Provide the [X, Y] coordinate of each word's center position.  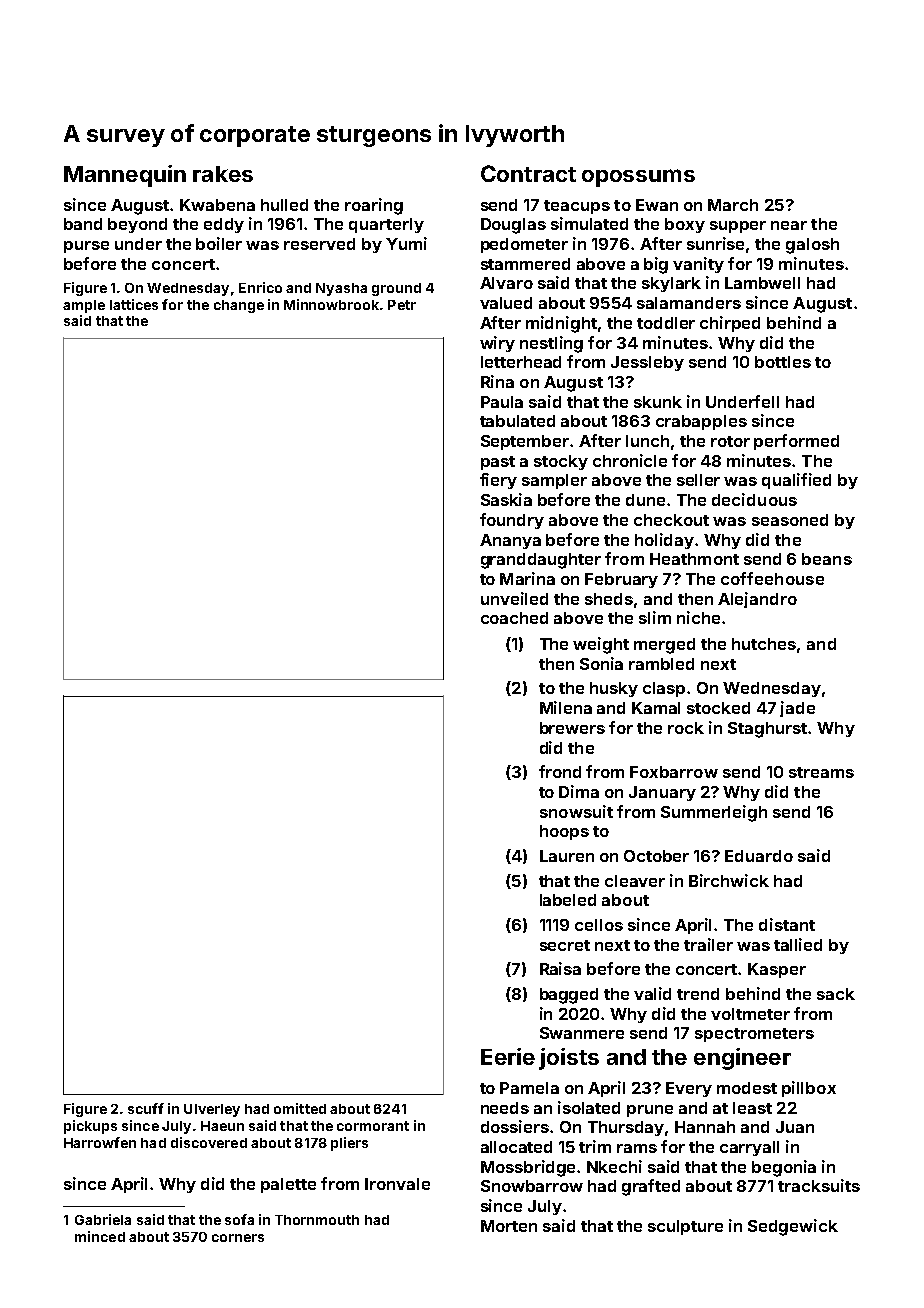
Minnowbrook [331, 304]
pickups [90, 1127]
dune [645, 500]
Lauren [567, 856]
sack [836, 994]
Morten [509, 1226]
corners [238, 1238]
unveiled [514, 598]
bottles [783, 362]
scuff [146, 1108]
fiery [498, 481]
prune [650, 1111]
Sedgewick [793, 1227]
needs [505, 1108]
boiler [219, 243]
